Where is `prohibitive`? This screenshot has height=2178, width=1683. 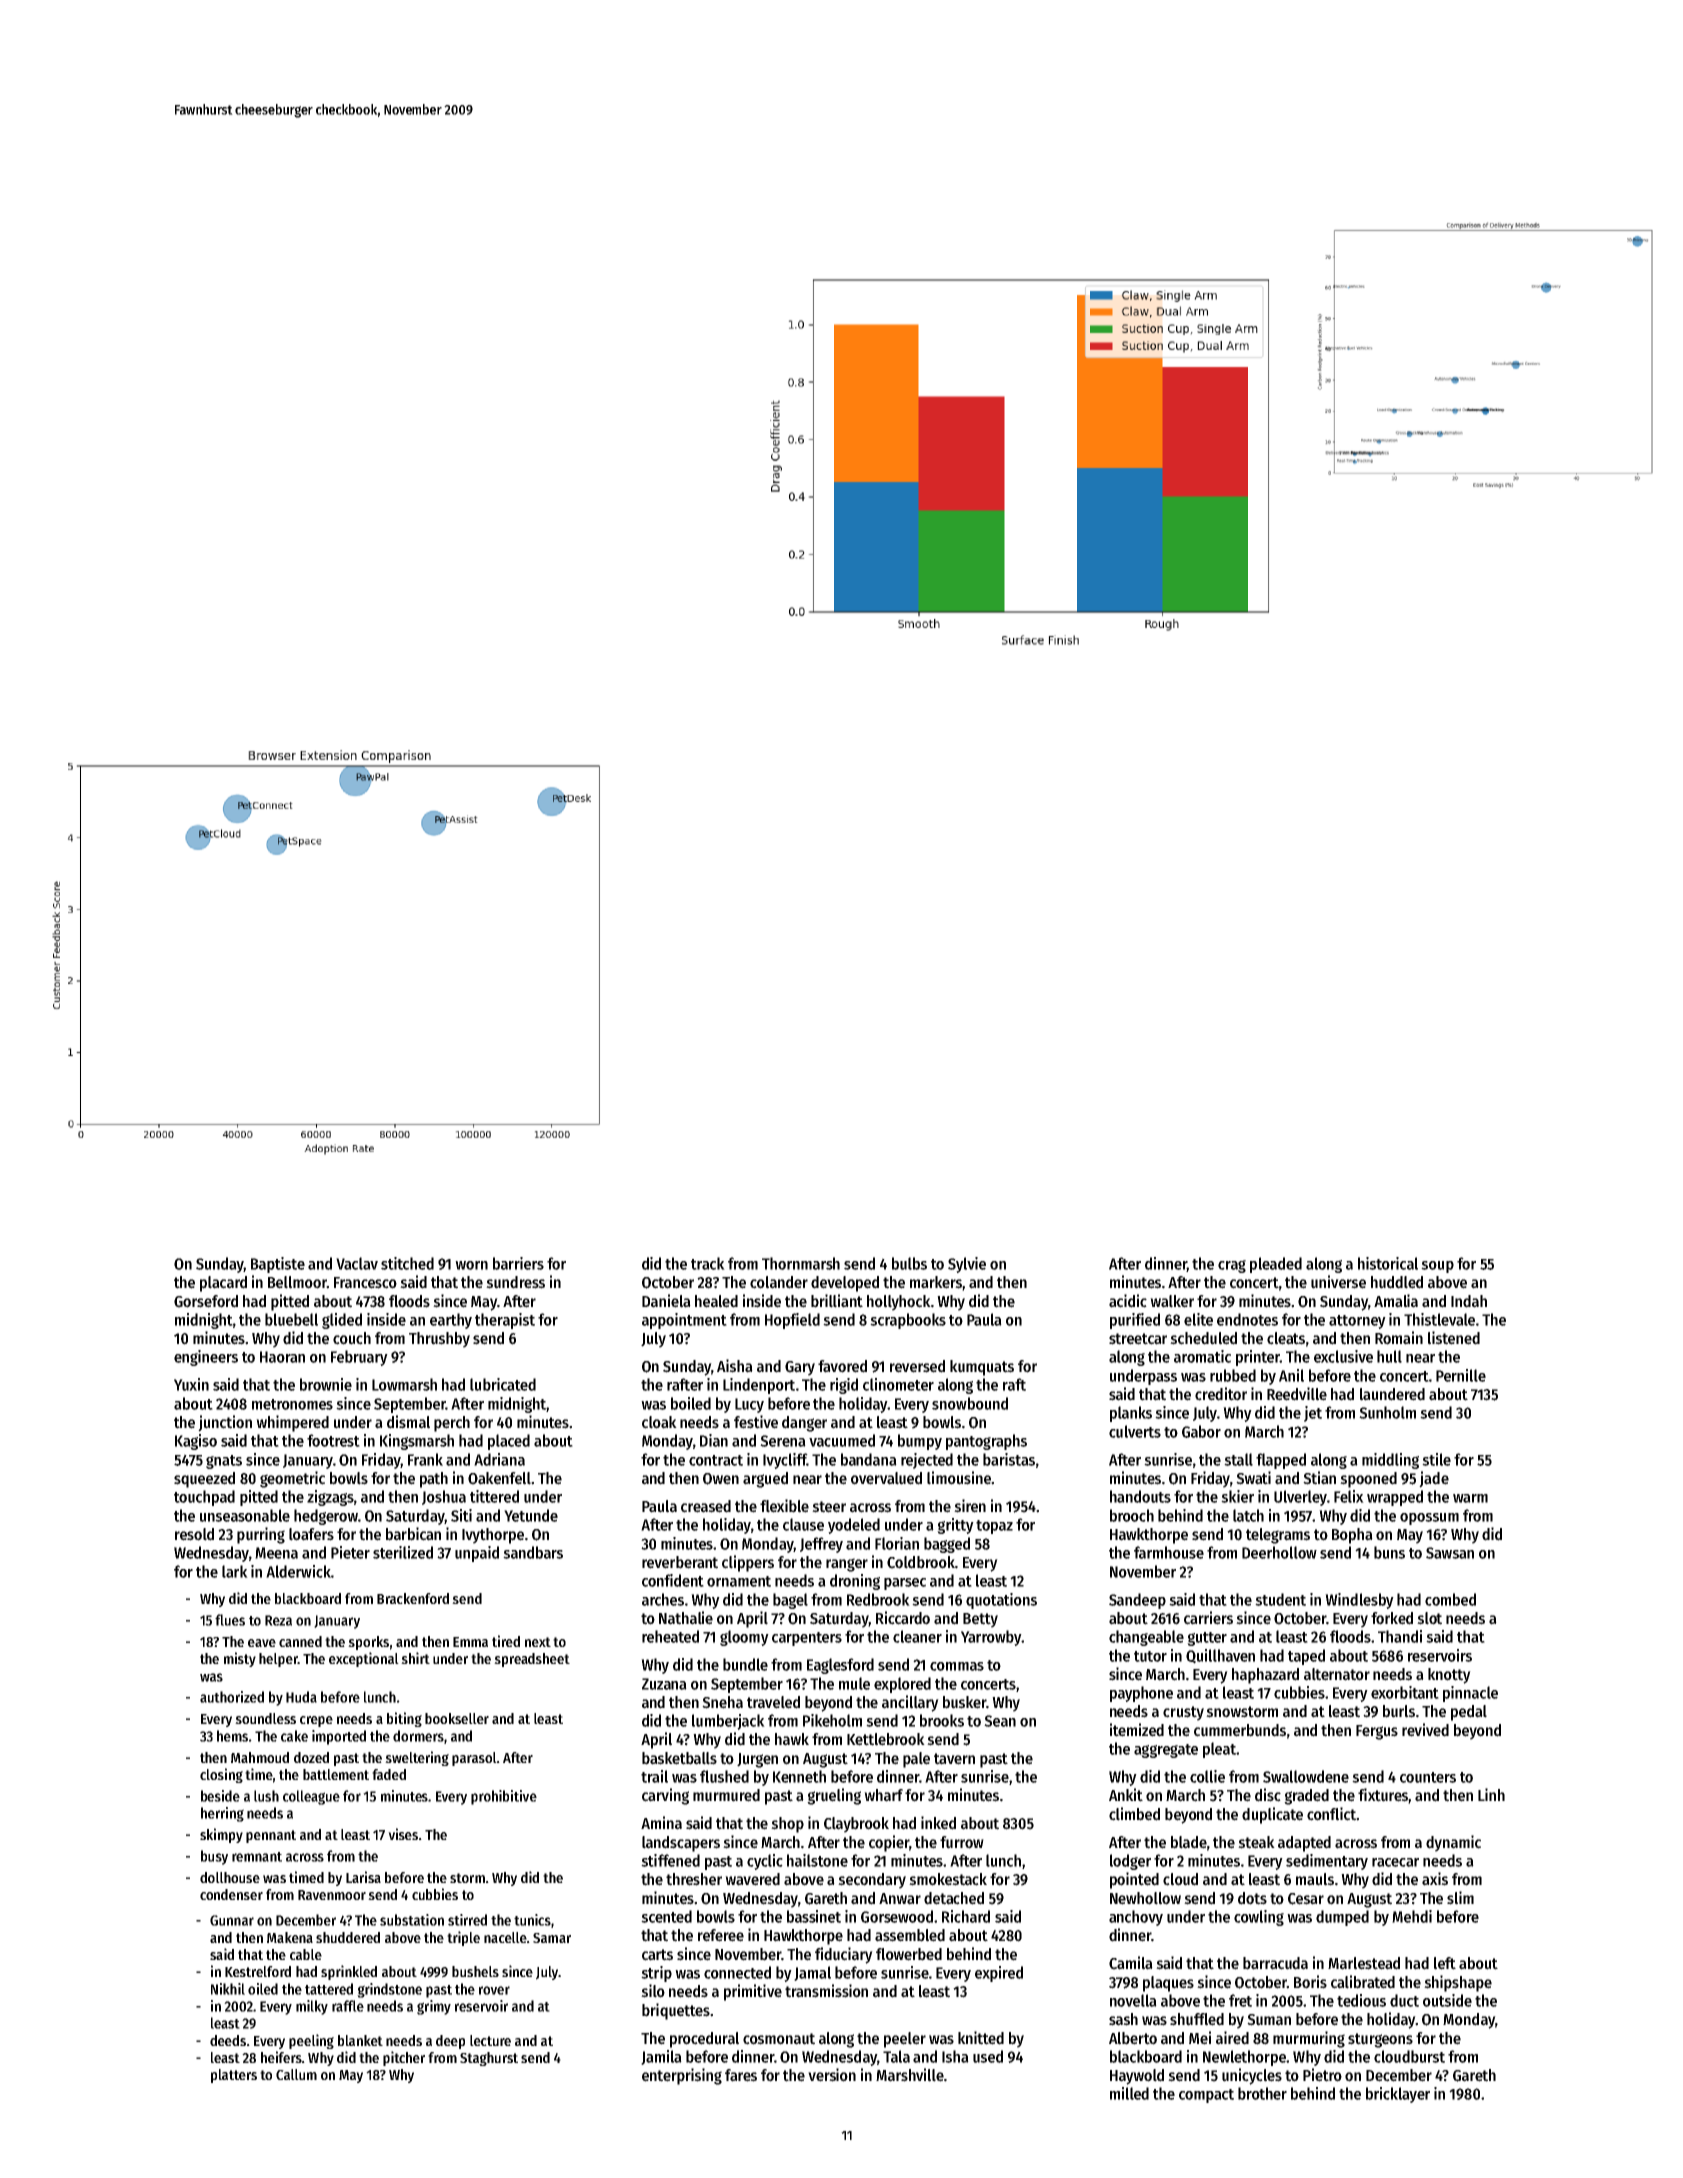
prohibitive is located at coordinates (504, 1797).
